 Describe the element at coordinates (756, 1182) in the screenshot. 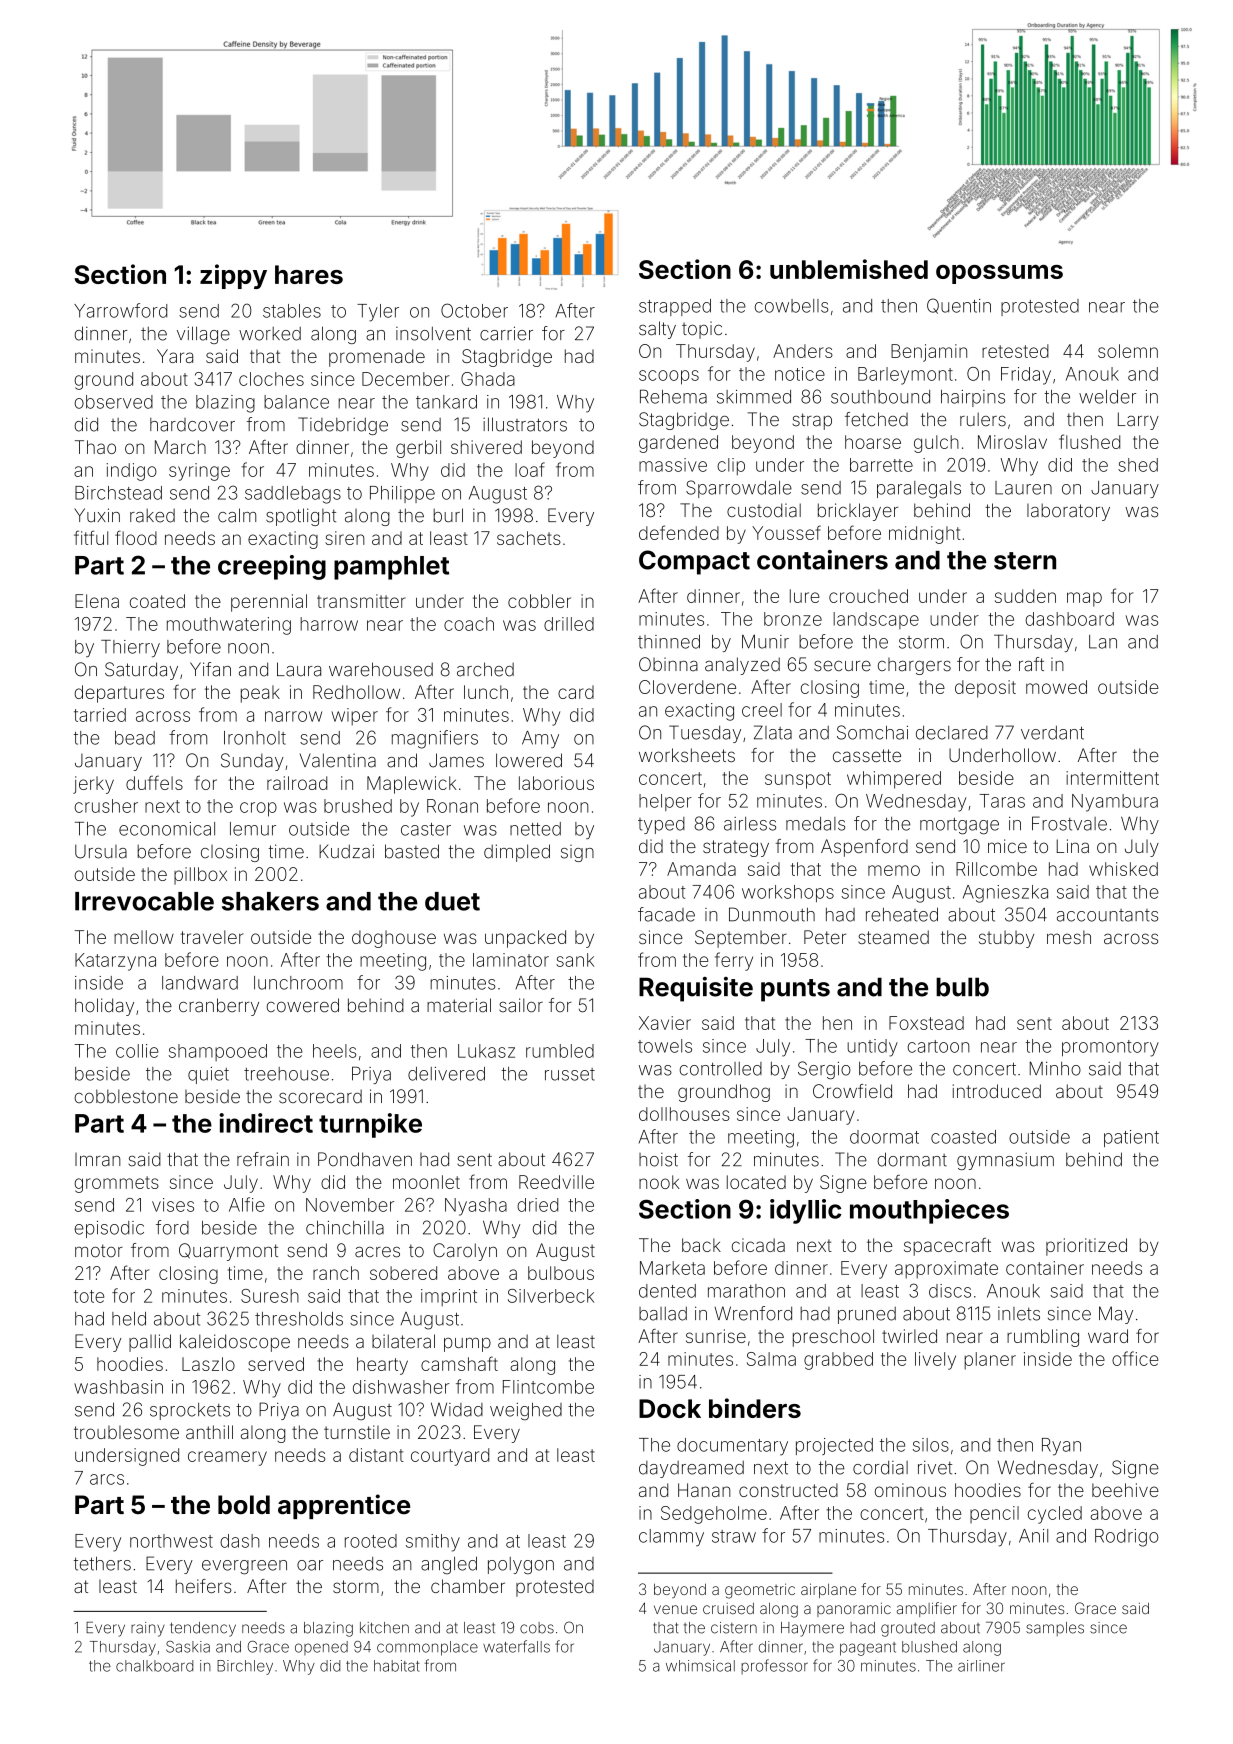

I see `located` at that location.
